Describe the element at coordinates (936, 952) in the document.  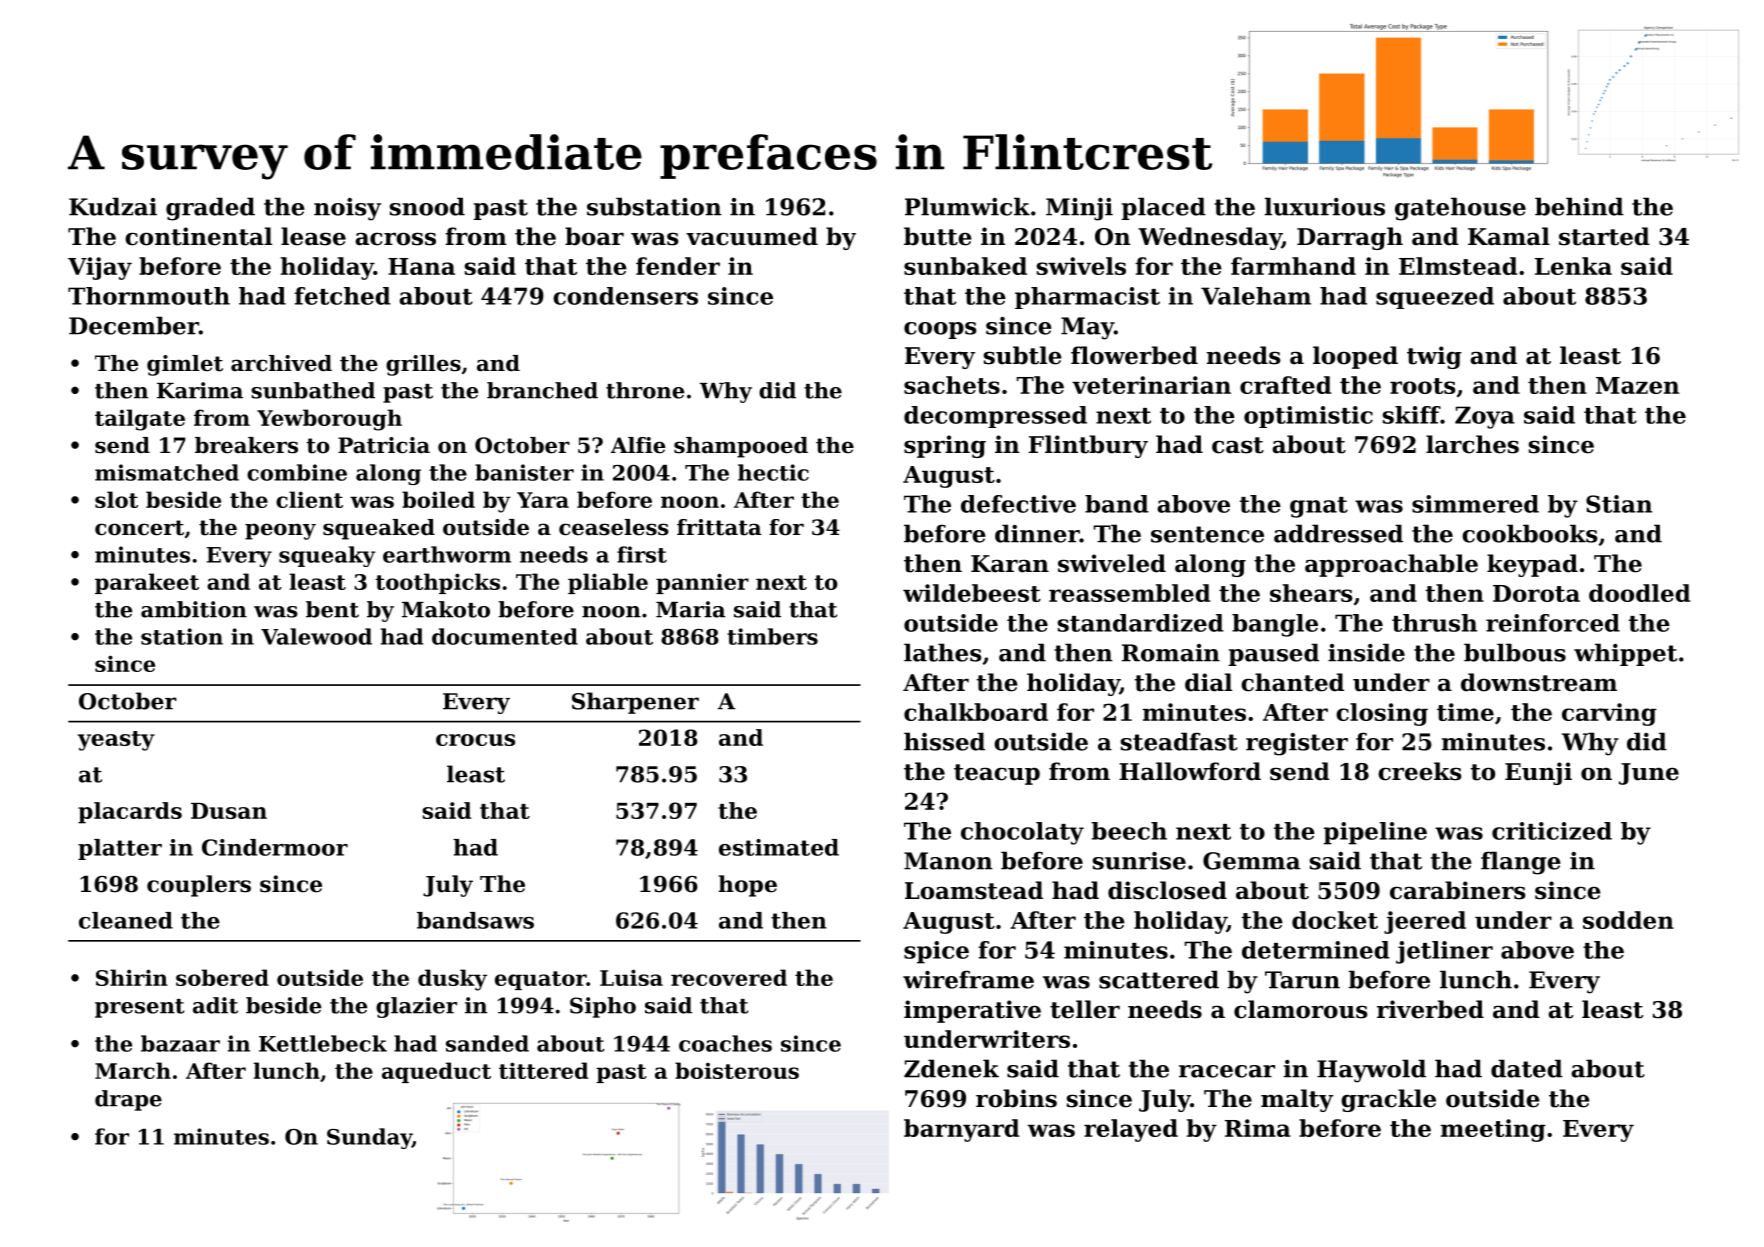
I see `spice` at that location.
